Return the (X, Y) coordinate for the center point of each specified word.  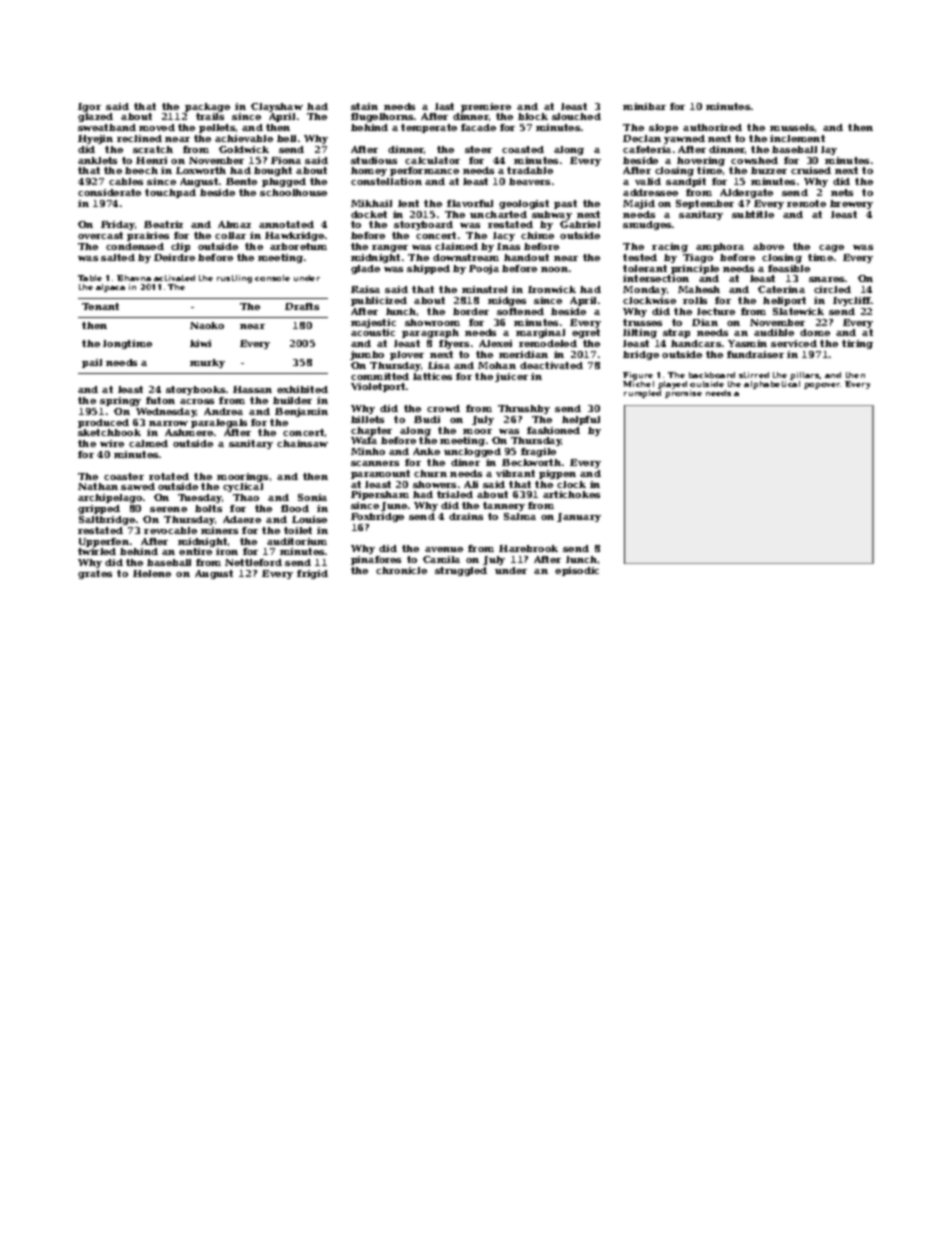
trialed (455, 494)
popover (822, 386)
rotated (169, 476)
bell (286, 138)
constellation (386, 181)
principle (695, 269)
